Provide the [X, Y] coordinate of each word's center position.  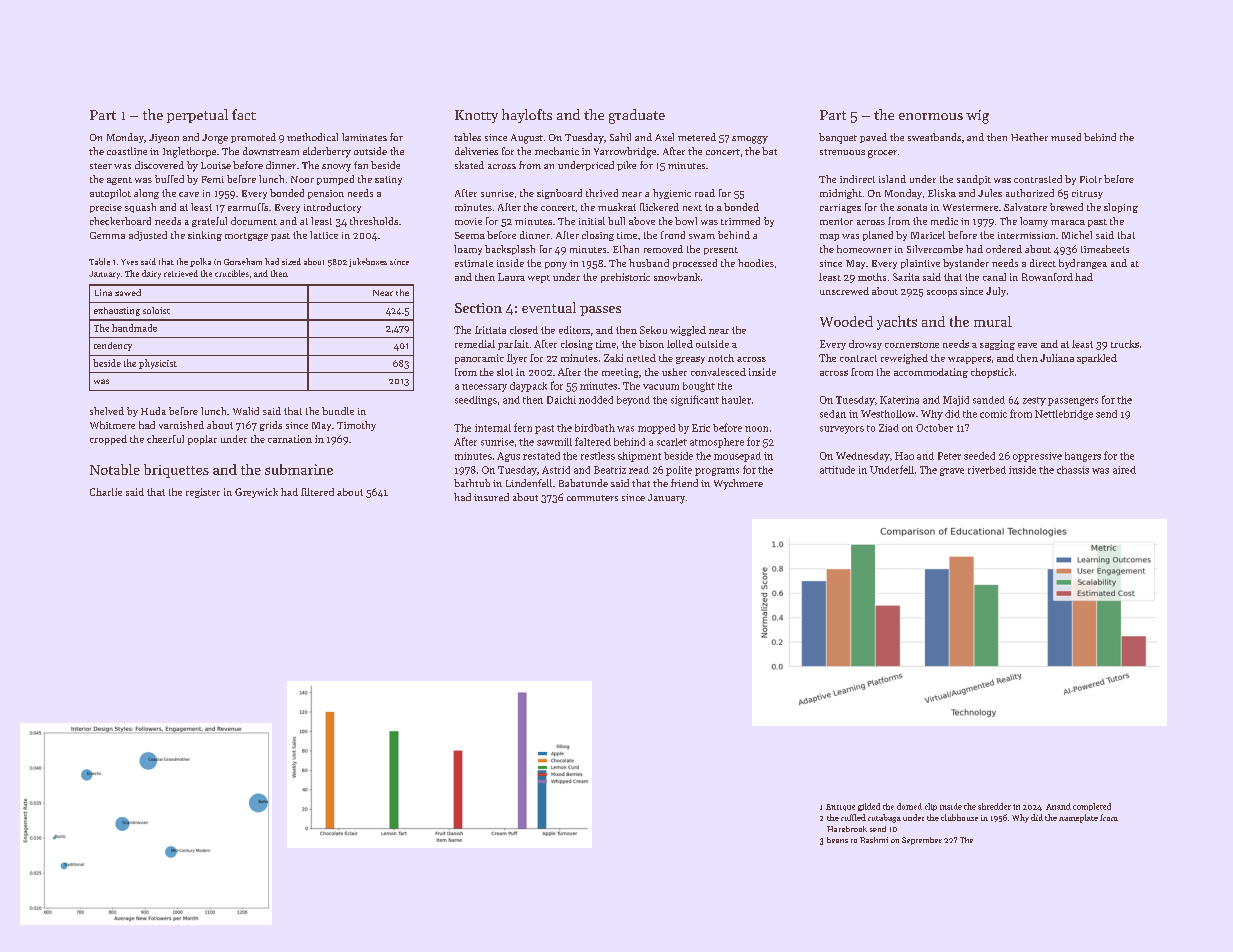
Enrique [840, 807]
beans [837, 840]
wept [539, 279]
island [892, 179]
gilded [869, 807]
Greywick [256, 493]
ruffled [853, 817]
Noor [302, 179]
